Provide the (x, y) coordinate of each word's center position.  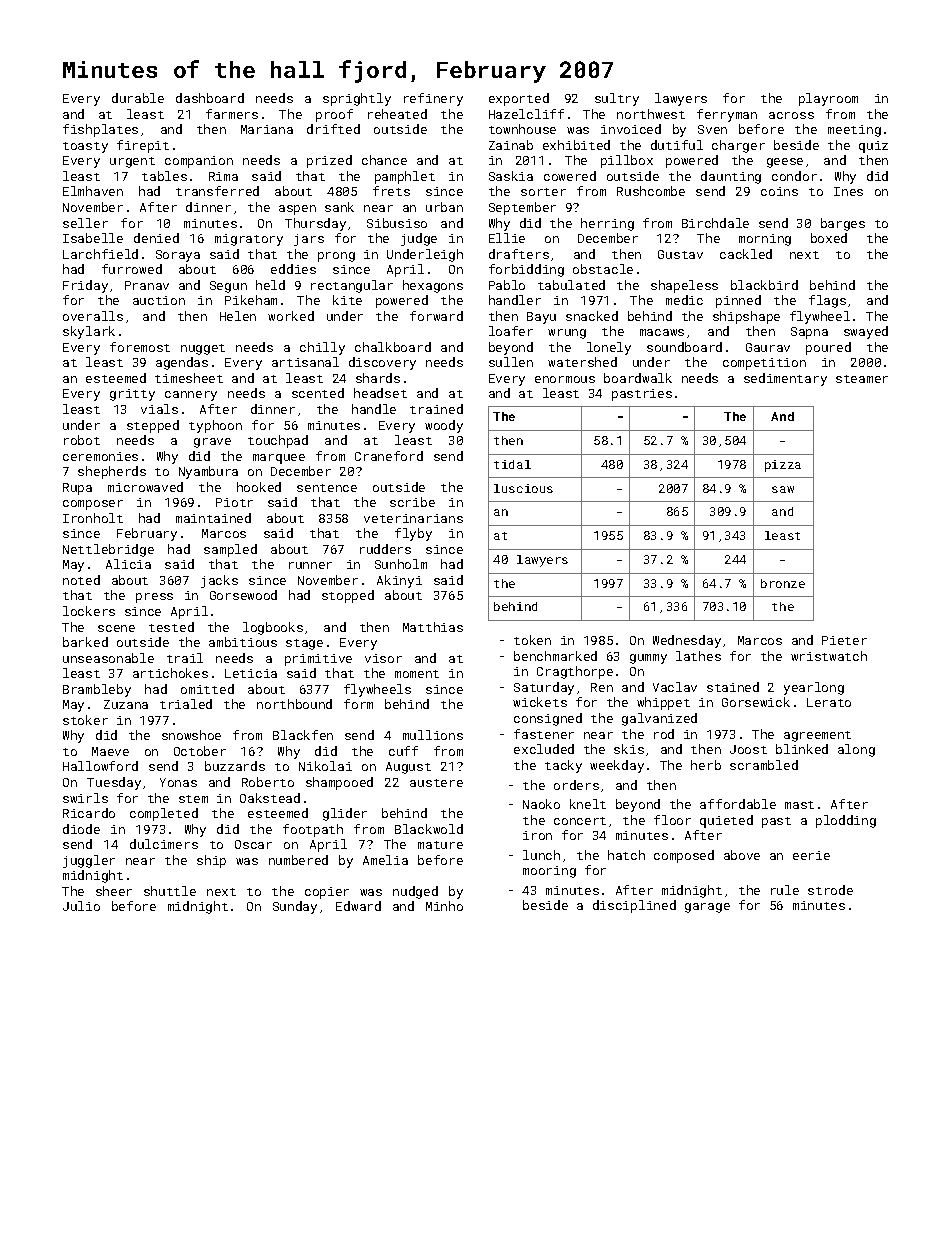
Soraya (178, 256)
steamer (862, 379)
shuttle (170, 891)
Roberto (268, 782)
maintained (213, 518)
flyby (413, 534)
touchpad (278, 441)
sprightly (357, 99)
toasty (85, 147)
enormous (565, 379)
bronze (783, 583)
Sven (712, 129)
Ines (848, 191)
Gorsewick (756, 702)
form (358, 704)
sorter (543, 192)
